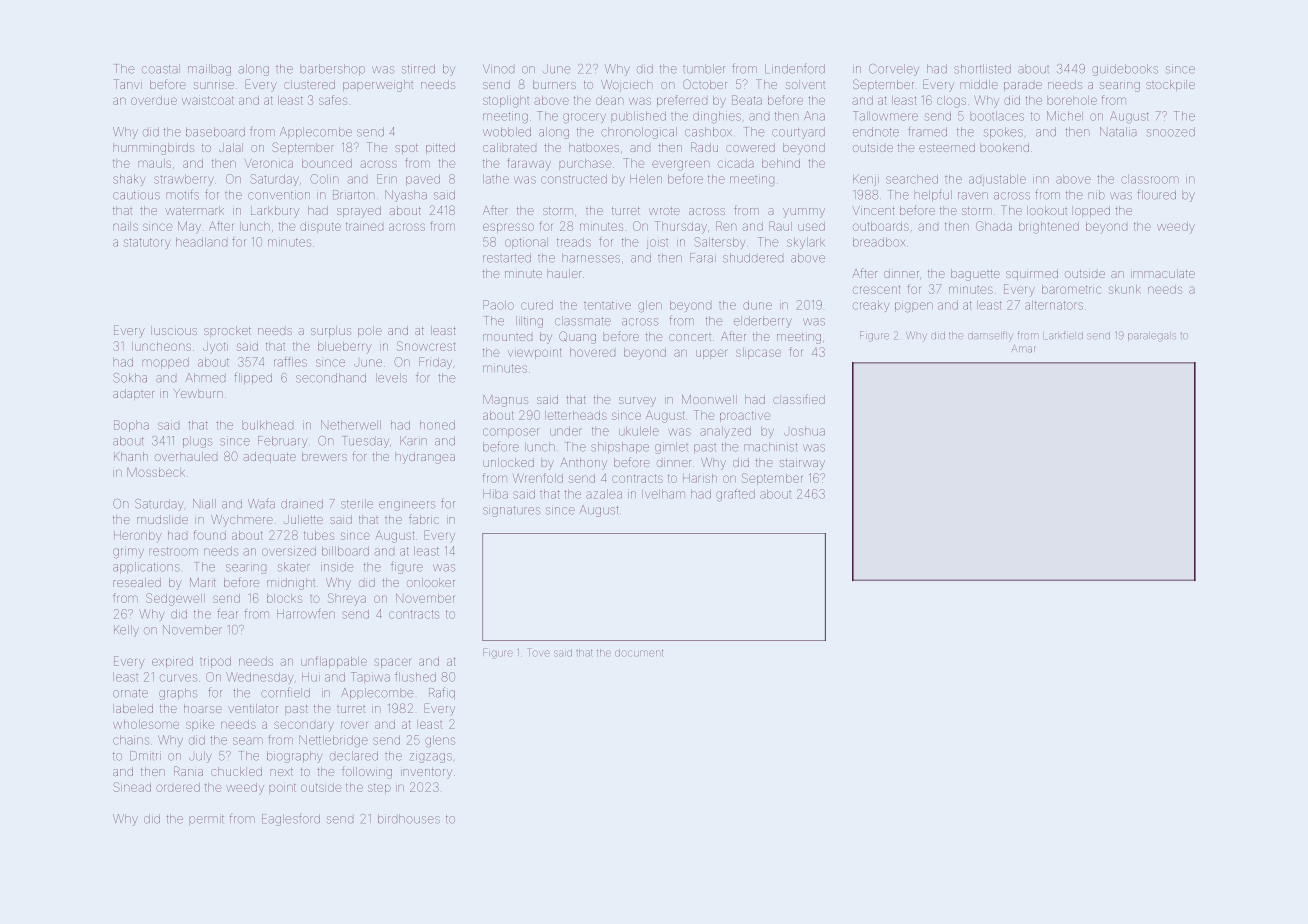 The height and width of the document is (924, 1308). What do you see at coordinates (161, 69) in the document?
I see `coastal` at bounding box center [161, 69].
